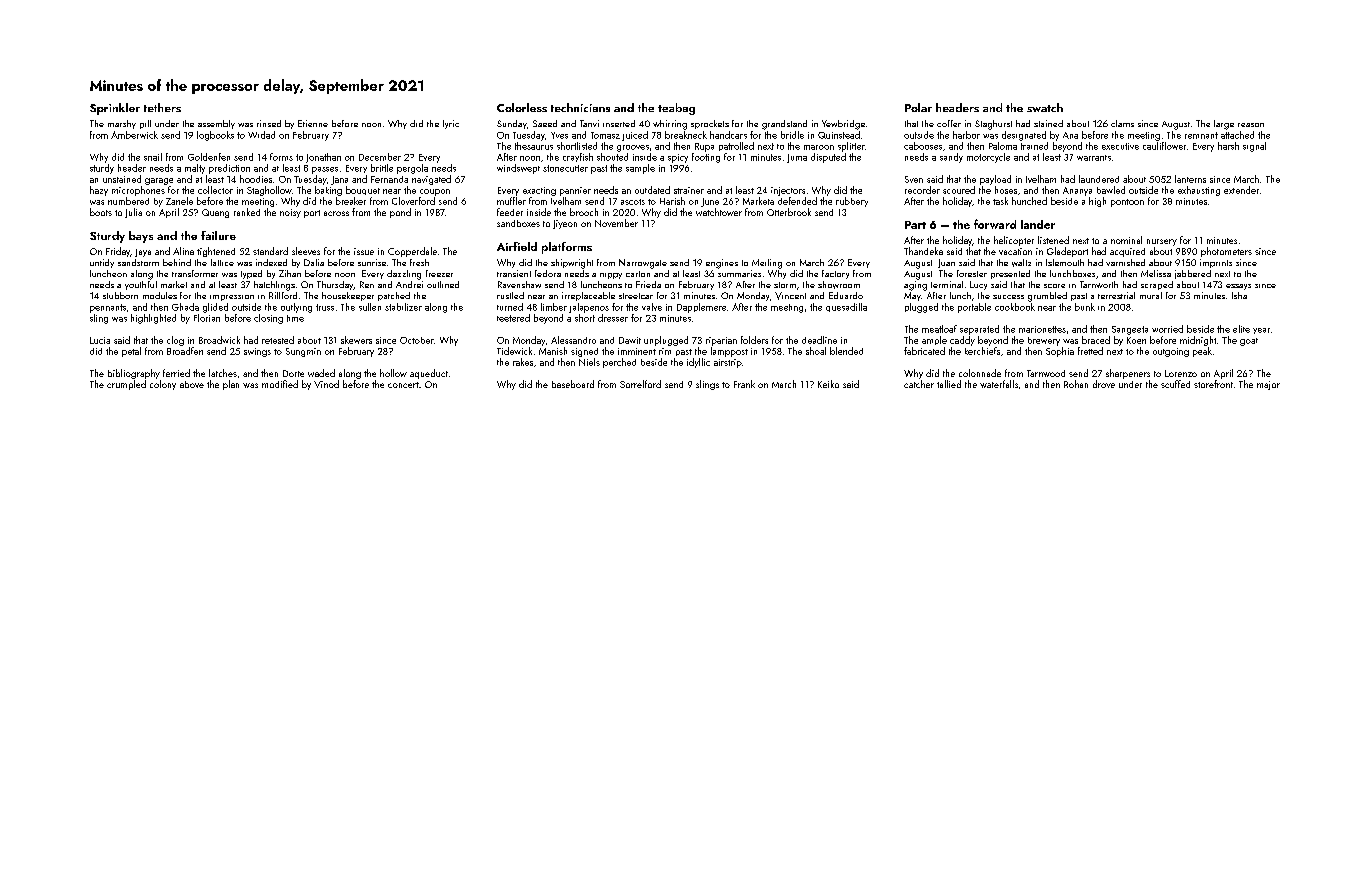 The height and width of the document is (887, 1372). What do you see at coordinates (115, 109) in the document?
I see `Sprinkler` at bounding box center [115, 109].
